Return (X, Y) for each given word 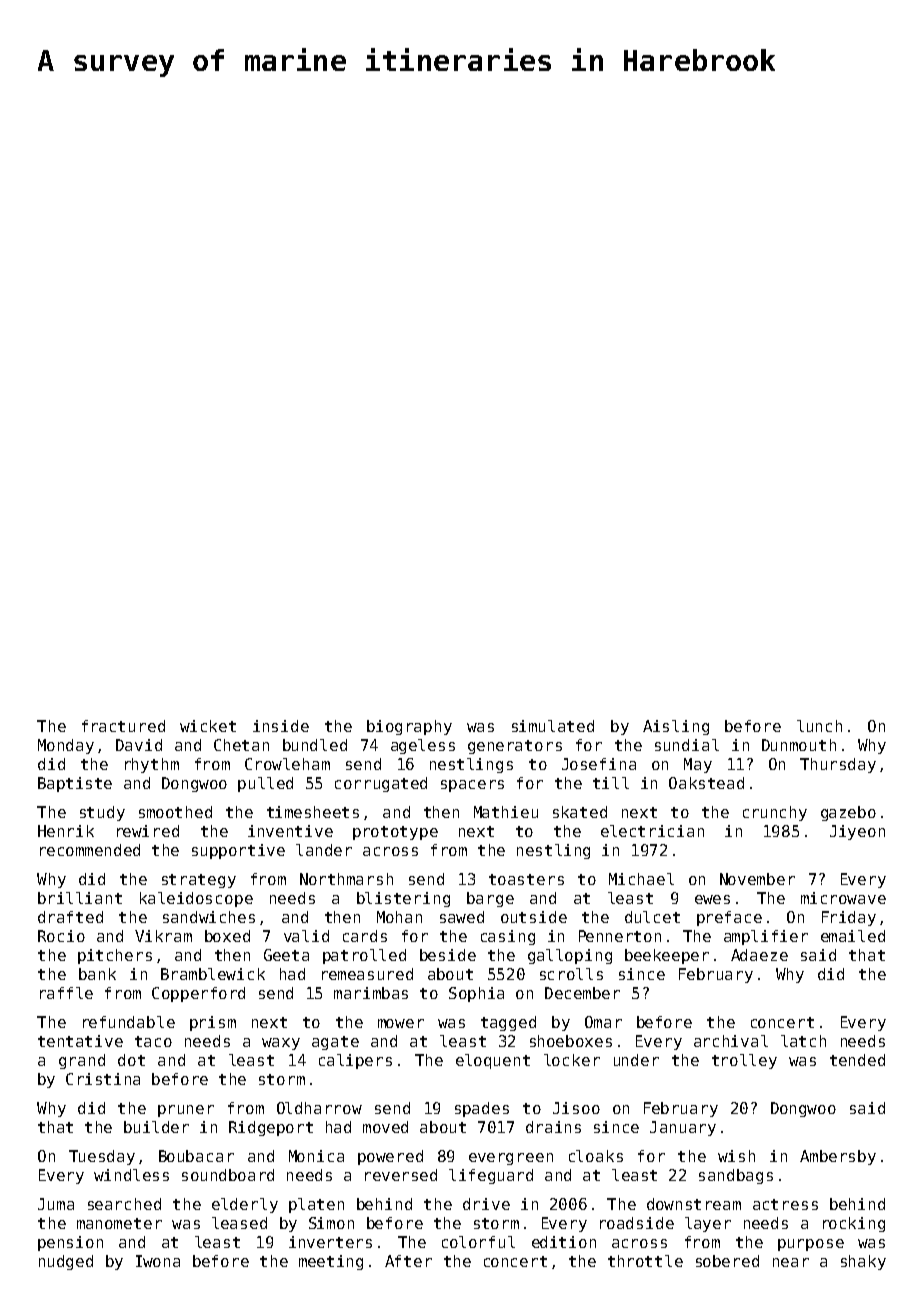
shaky (863, 1262)
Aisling (676, 727)
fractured (123, 726)
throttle (645, 1261)
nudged (66, 1262)
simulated (553, 726)
